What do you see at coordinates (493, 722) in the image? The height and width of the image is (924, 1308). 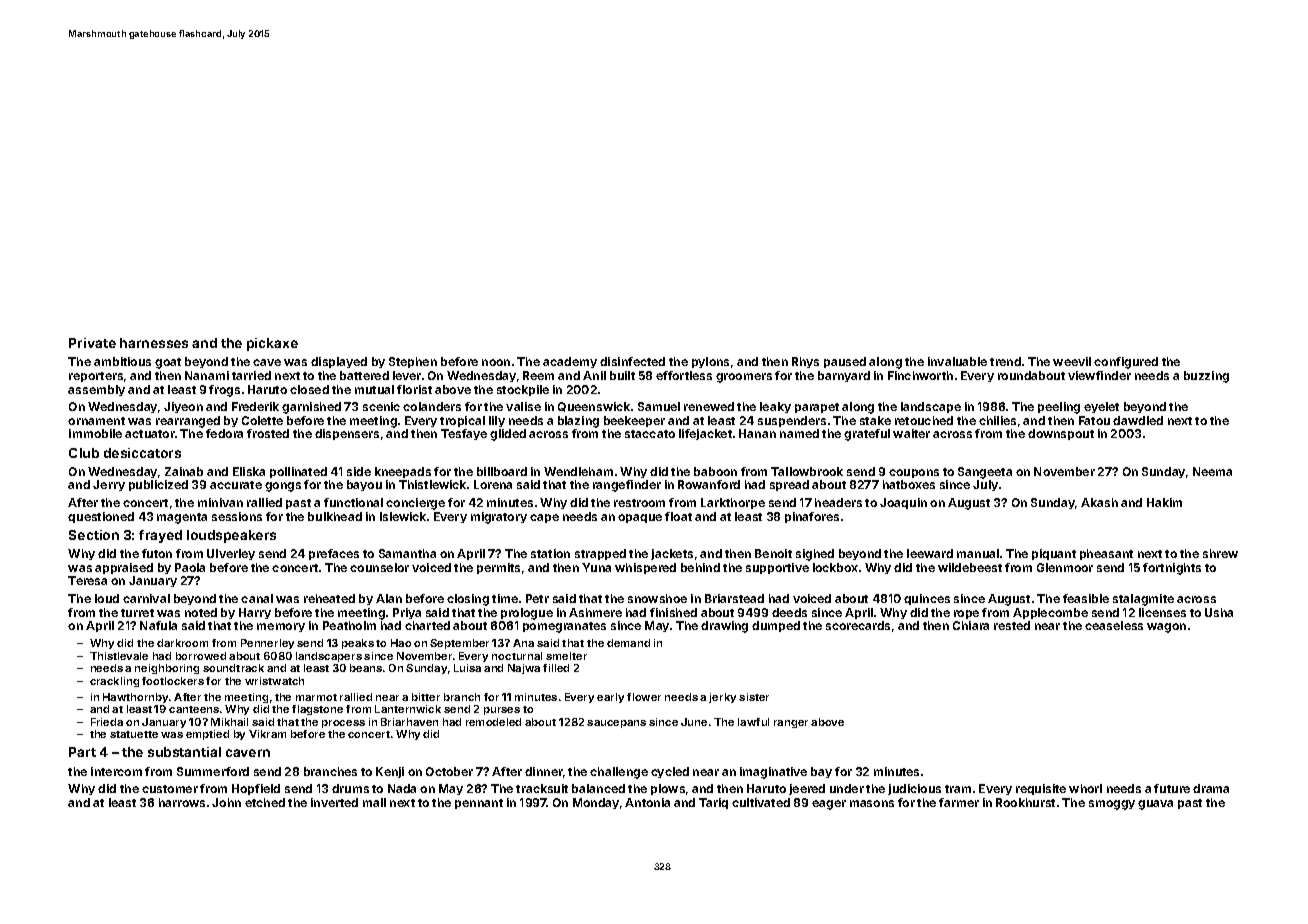 I see `remodeled` at bounding box center [493, 722].
